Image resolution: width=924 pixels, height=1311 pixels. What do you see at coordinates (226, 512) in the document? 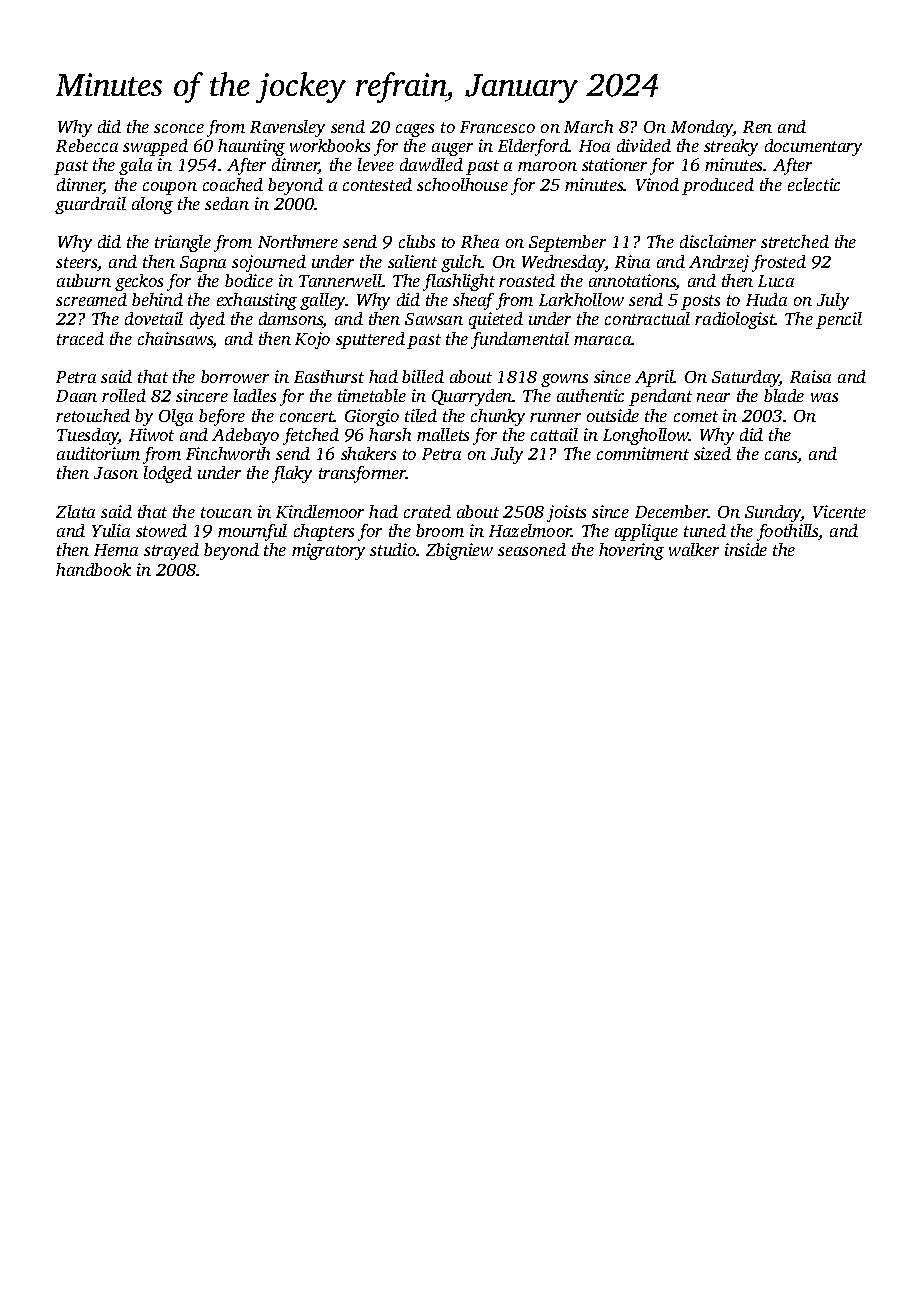
I see `toucan` at bounding box center [226, 512].
